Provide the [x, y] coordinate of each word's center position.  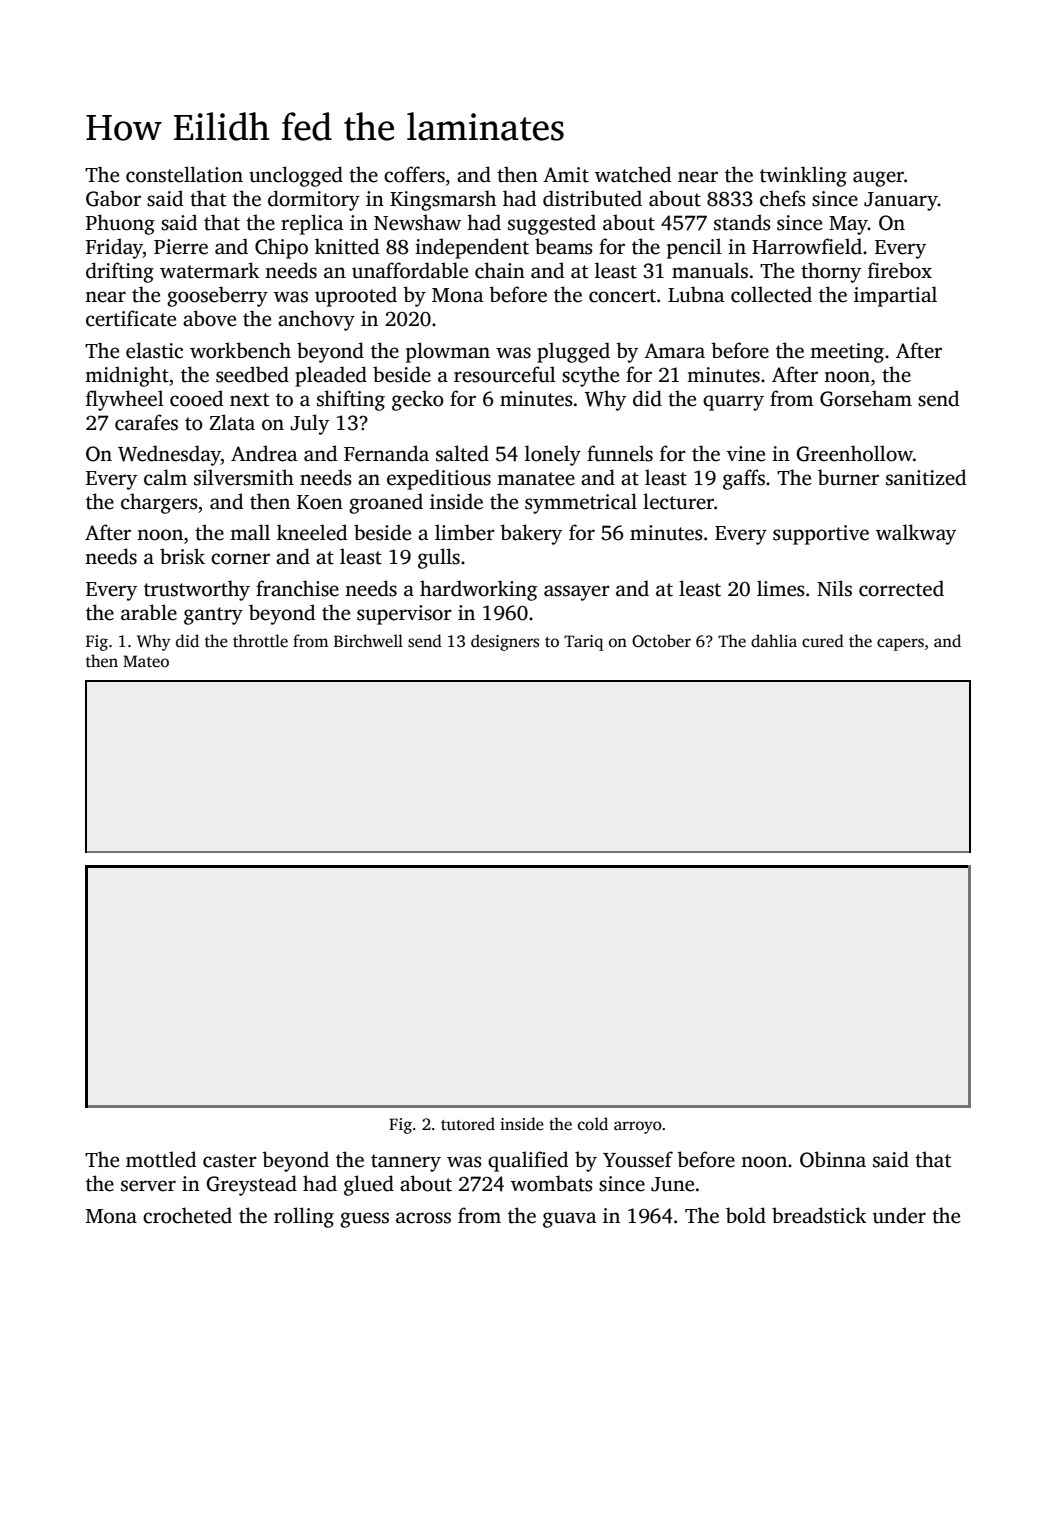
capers [900, 644]
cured [823, 641]
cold [593, 1124]
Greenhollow [854, 453]
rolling [304, 1217]
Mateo [146, 661]
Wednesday [169, 455]
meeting [847, 353]
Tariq [583, 643]
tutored [468, 1124]
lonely [553, 455]
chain [500, 270]
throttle [260, 641]
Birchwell [368, 641]
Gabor [113, 198]
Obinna [833, 1159]
